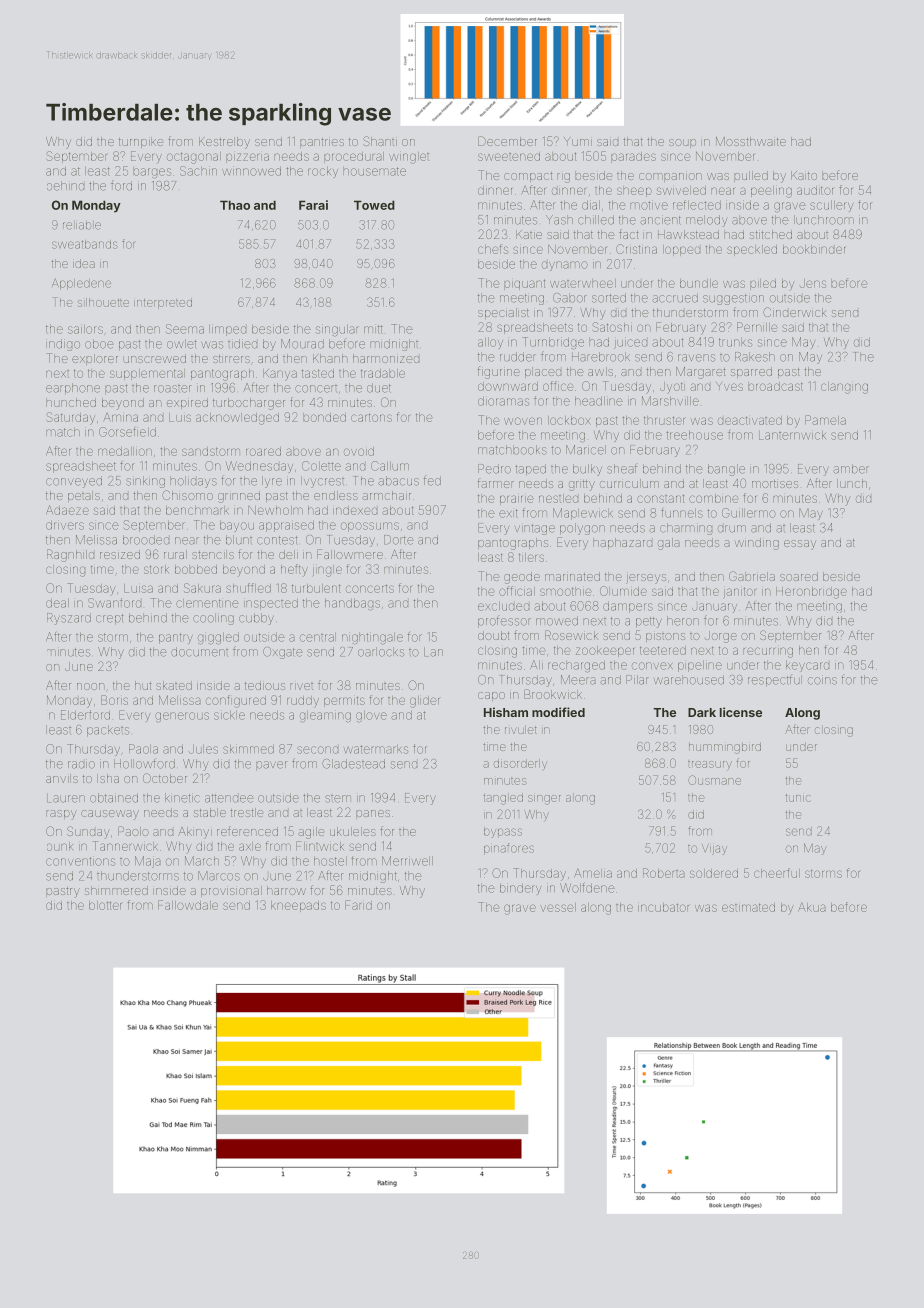 This screenshot has height=1308, width=924. I want to click on Yumi, so click(578, 141).
